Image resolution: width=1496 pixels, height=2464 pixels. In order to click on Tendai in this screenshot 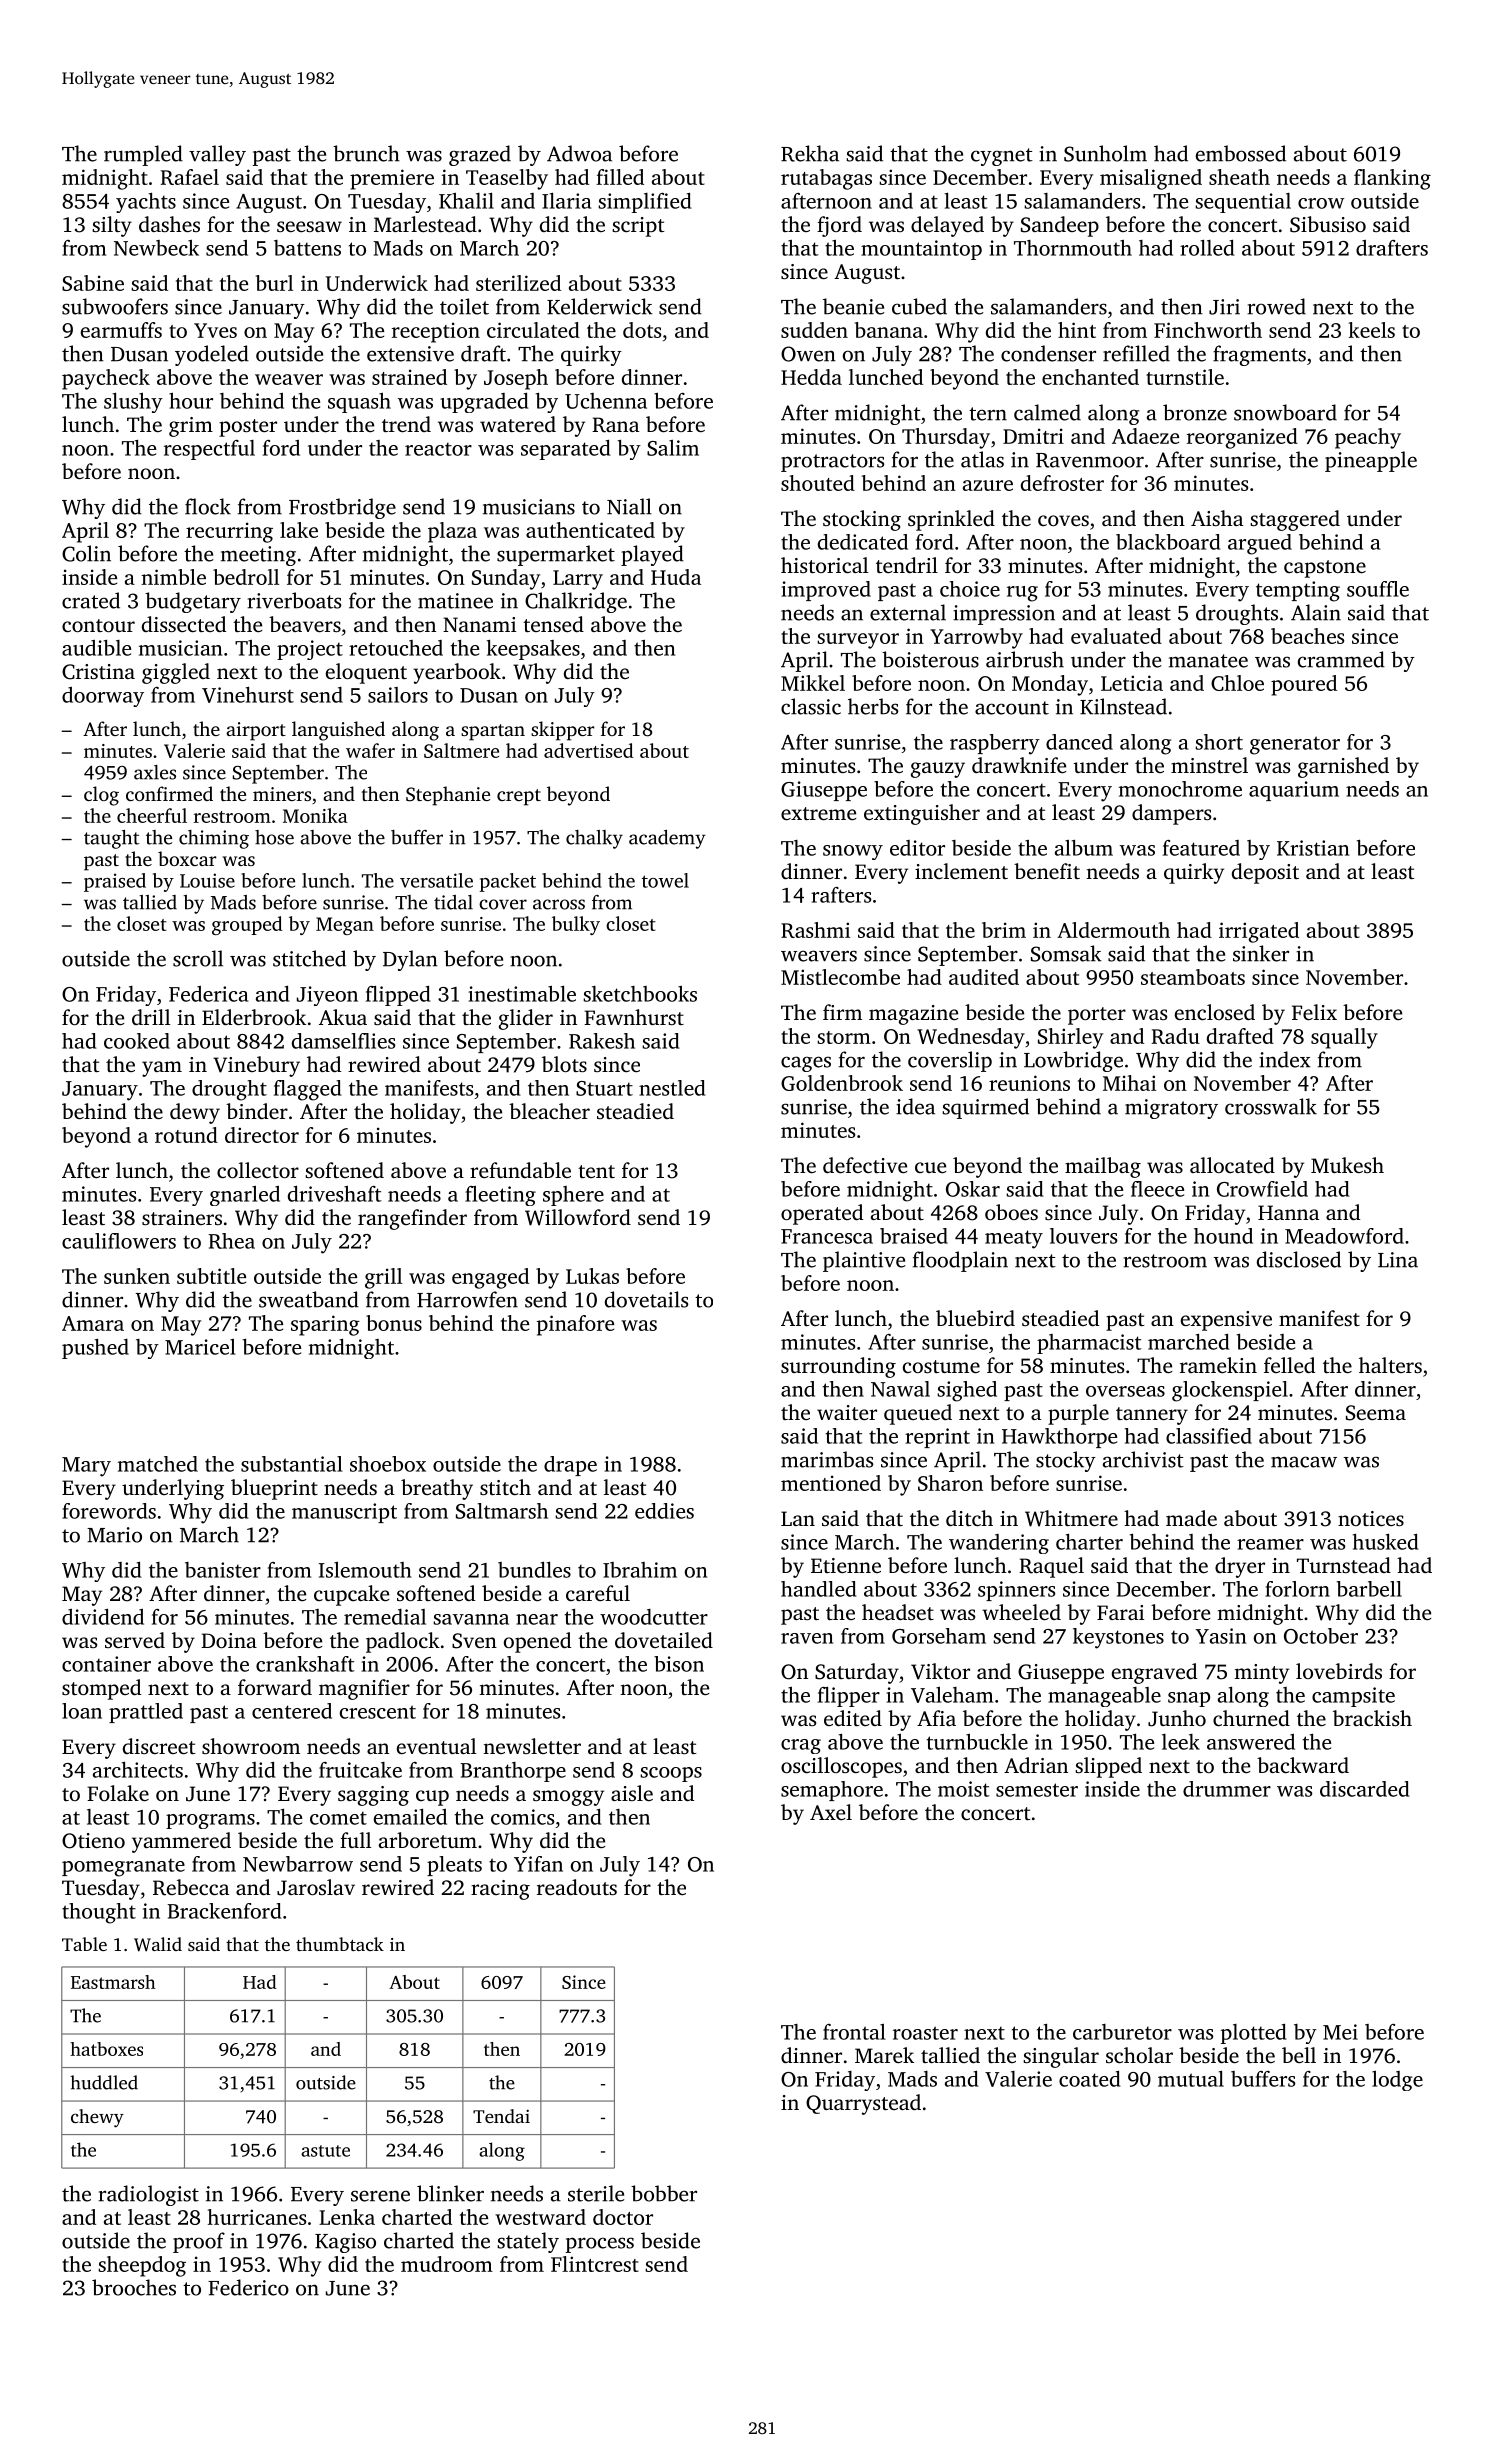, I will do `click(501, 2116)`.
